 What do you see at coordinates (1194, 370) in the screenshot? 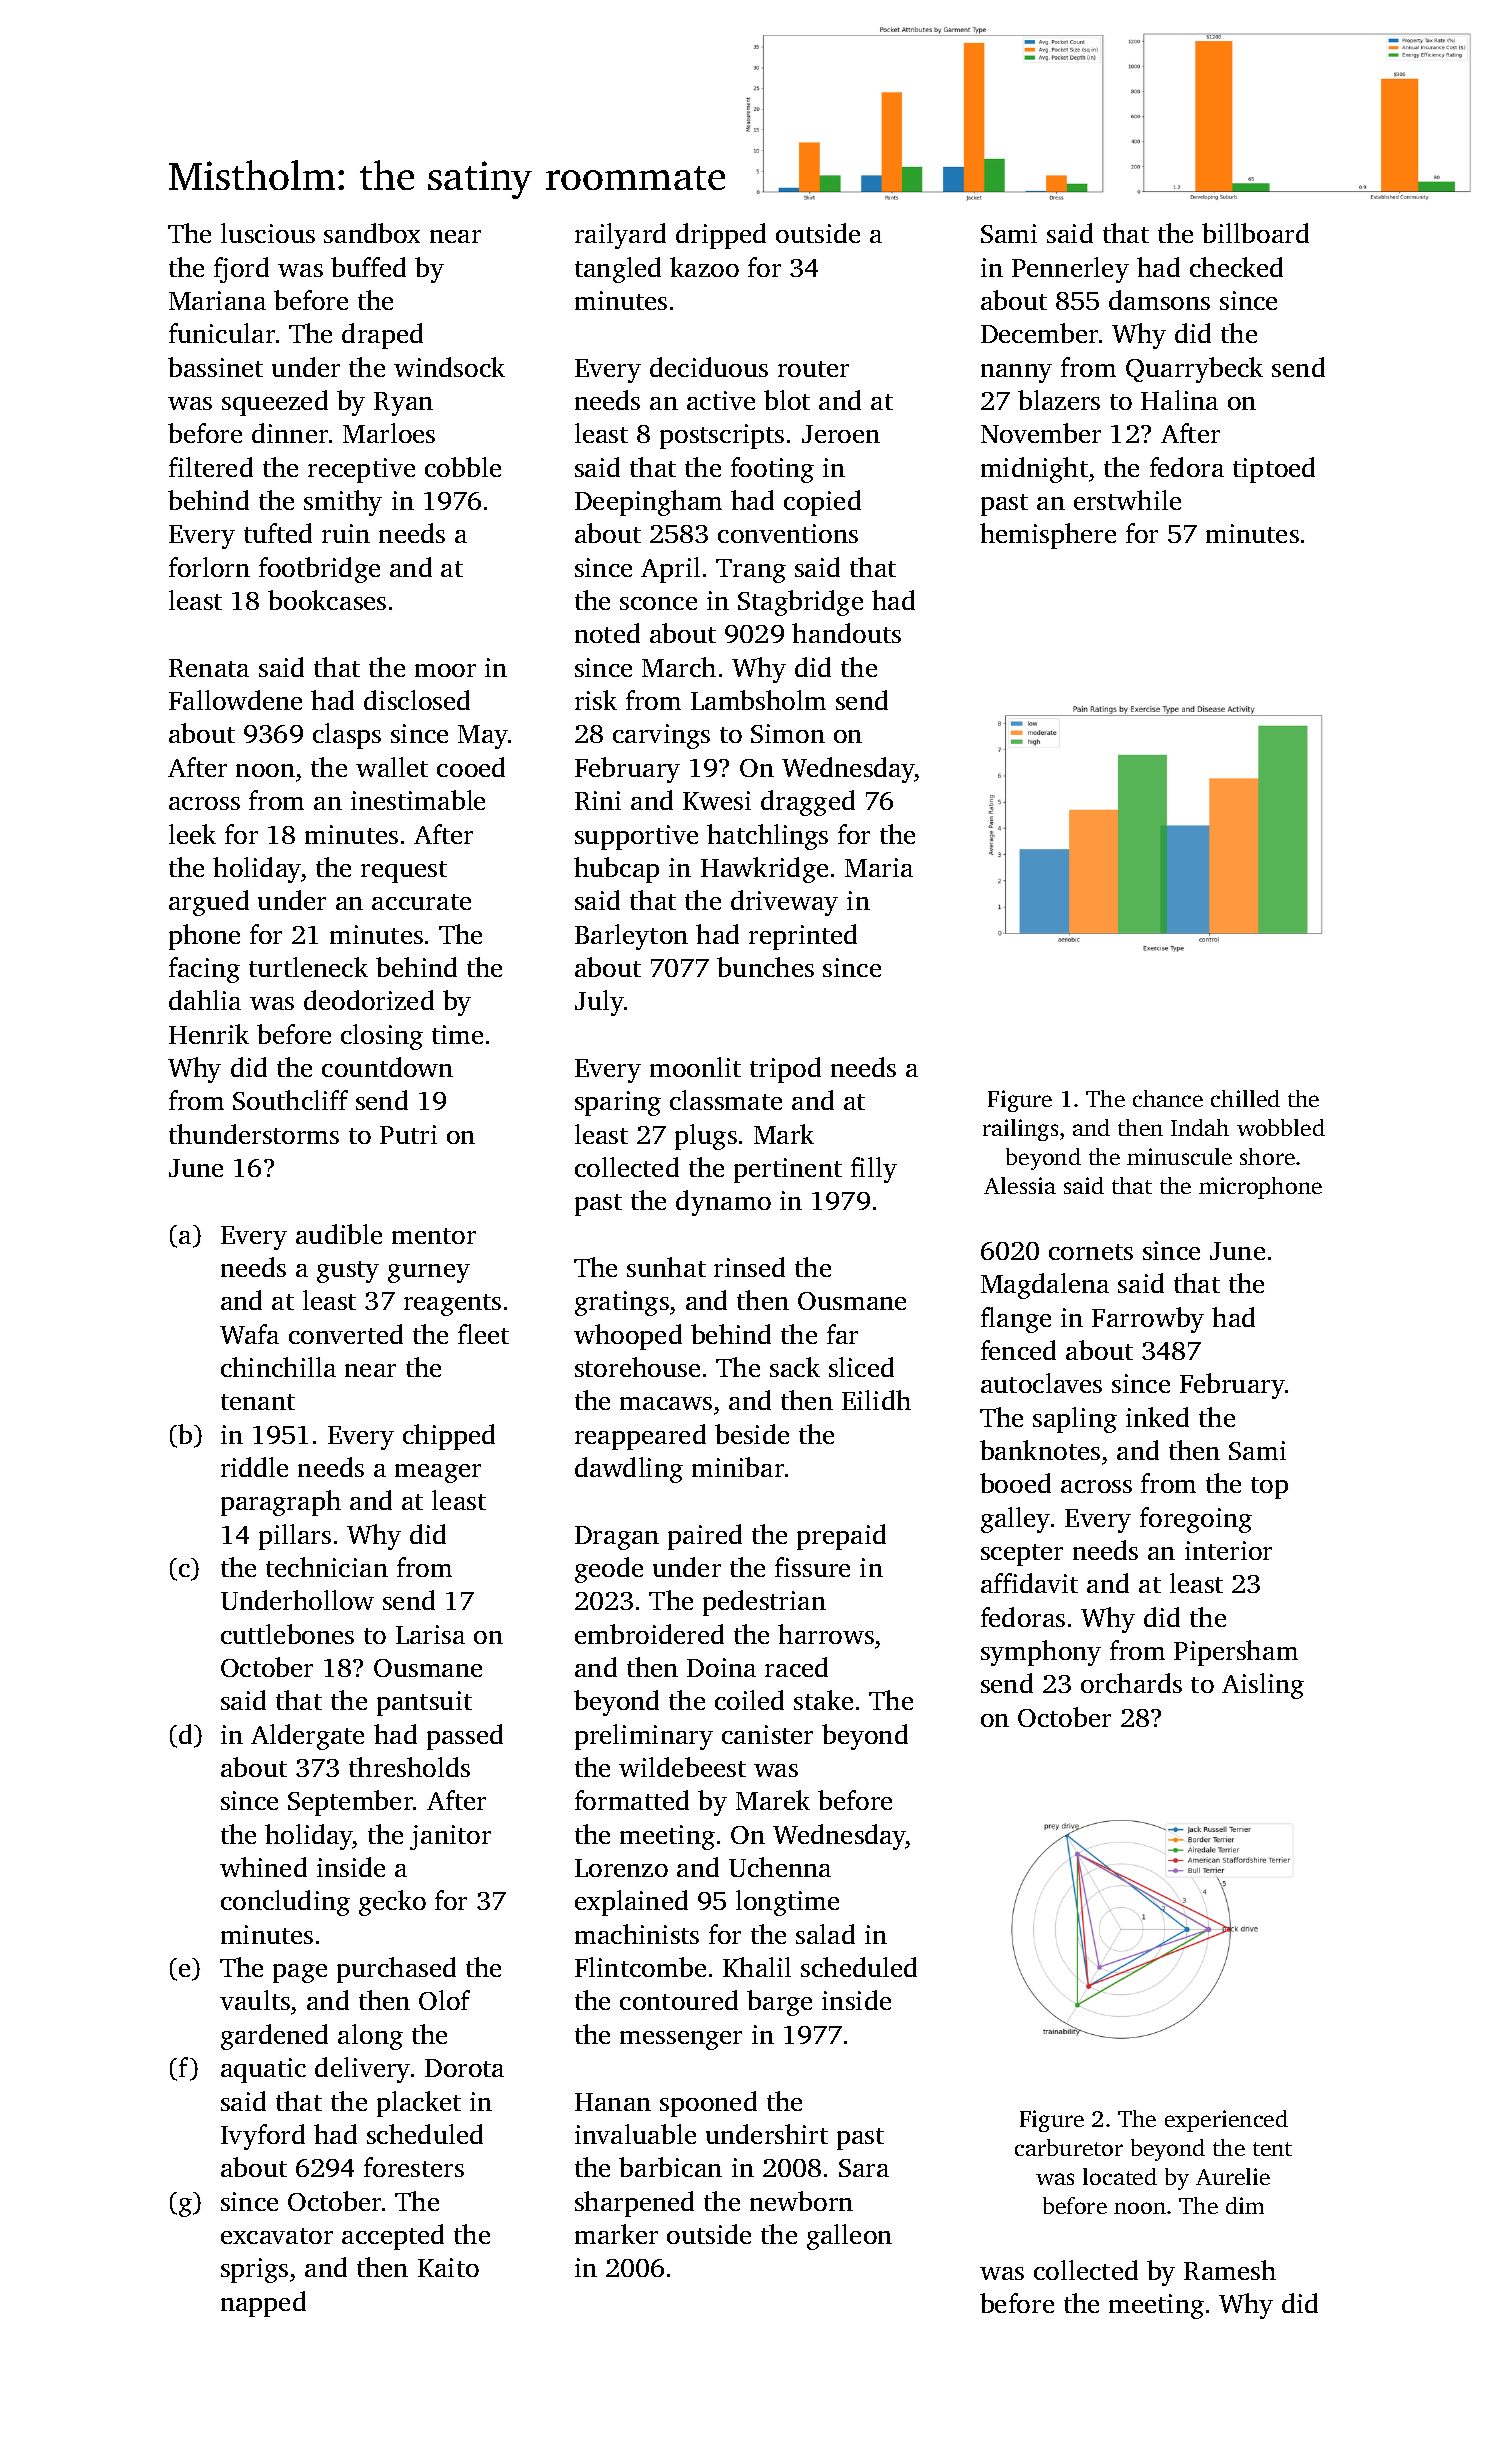
I see `Quarrybeck` at bounding box center [1194, 370].
